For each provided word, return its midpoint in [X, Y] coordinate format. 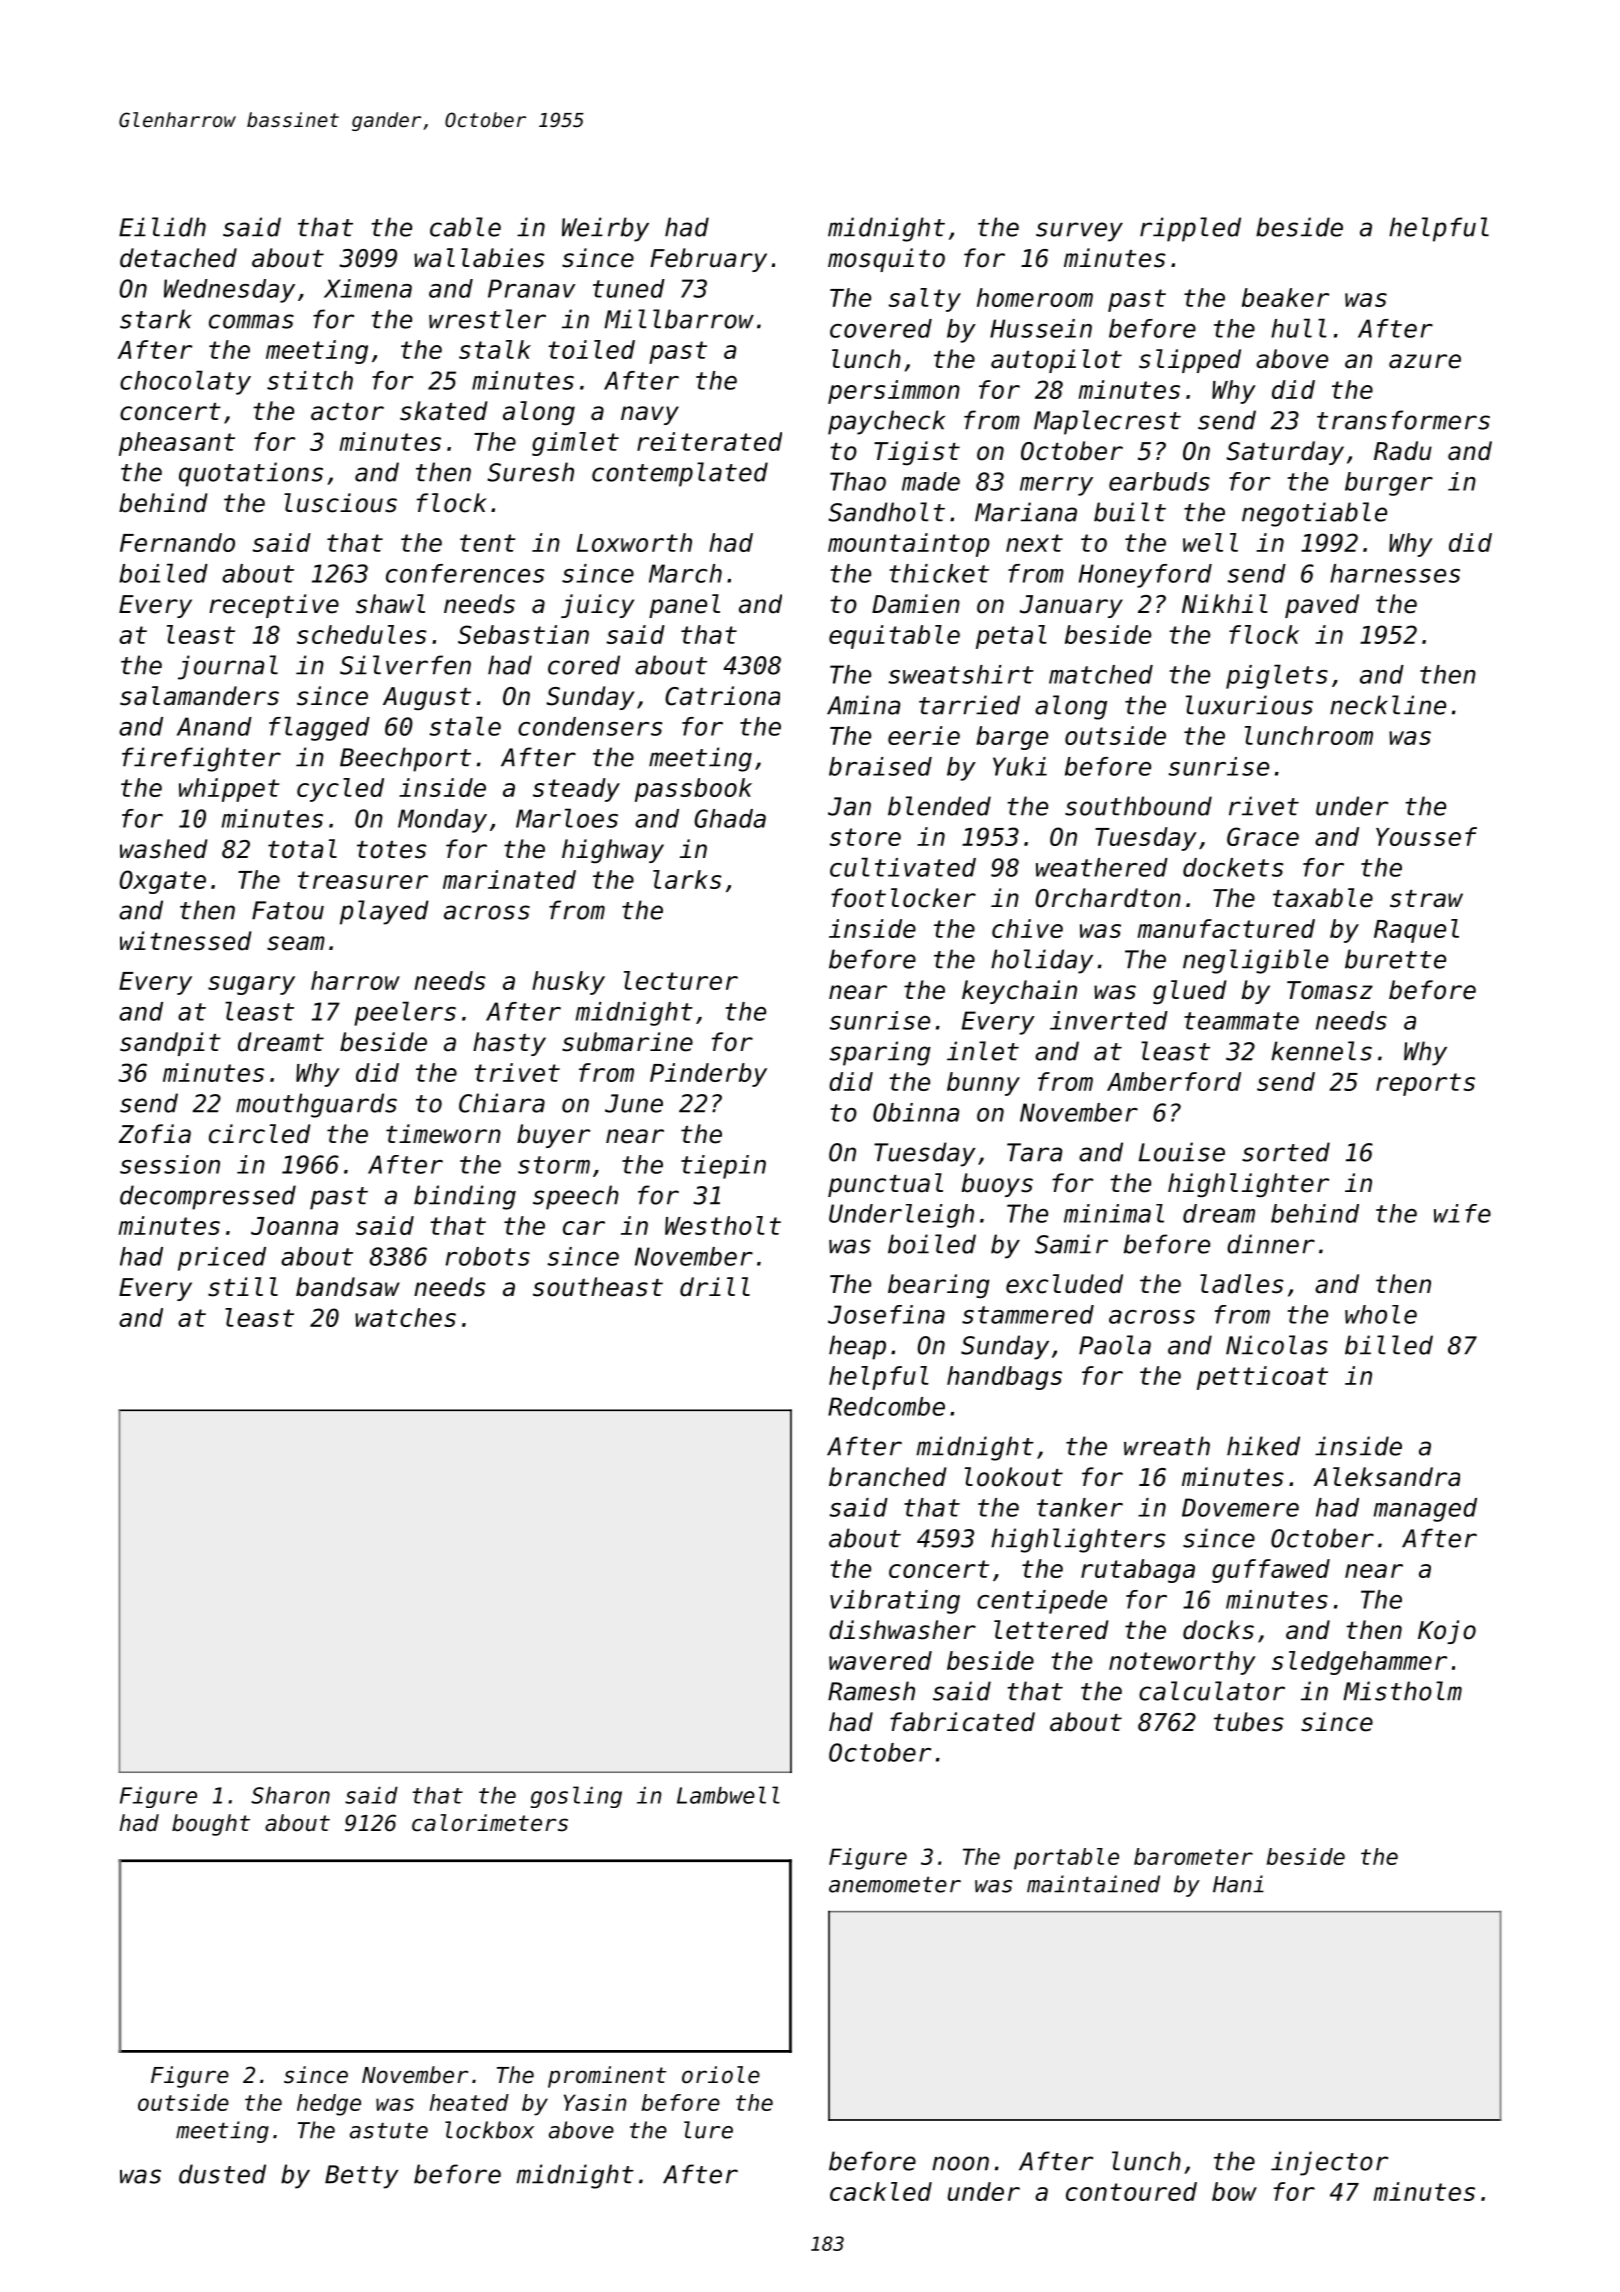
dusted [222, 2174]
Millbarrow [679, 319]
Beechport [405, 759]
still [243, 1287]
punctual [885, 1185]
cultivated [903, 867]
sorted [1286, 1152]
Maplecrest [1107, 422]
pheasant [177, 444]
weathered [1102, 867]
